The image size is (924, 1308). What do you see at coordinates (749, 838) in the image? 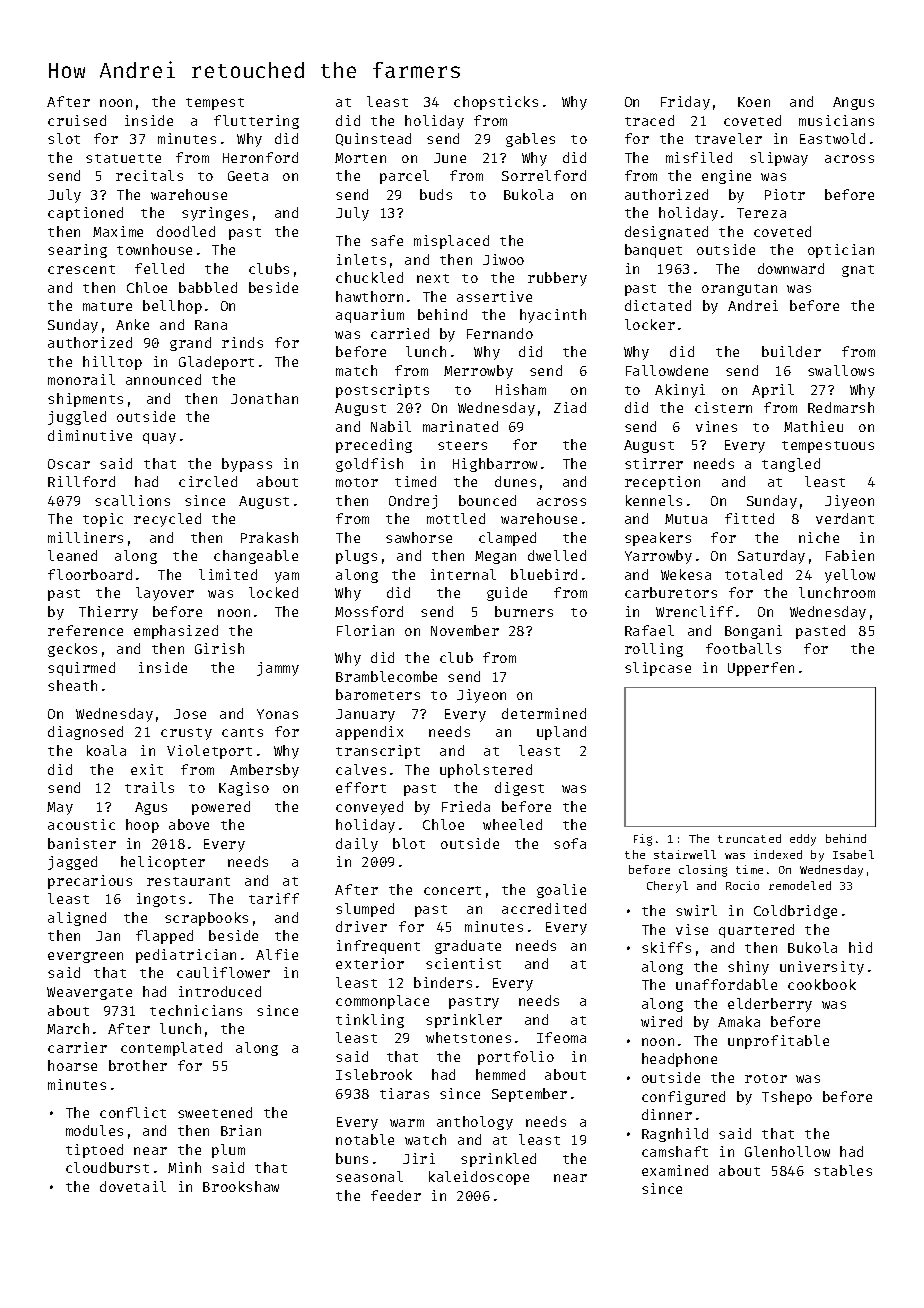
I see `truncated` at bounding box center [749, 838].
